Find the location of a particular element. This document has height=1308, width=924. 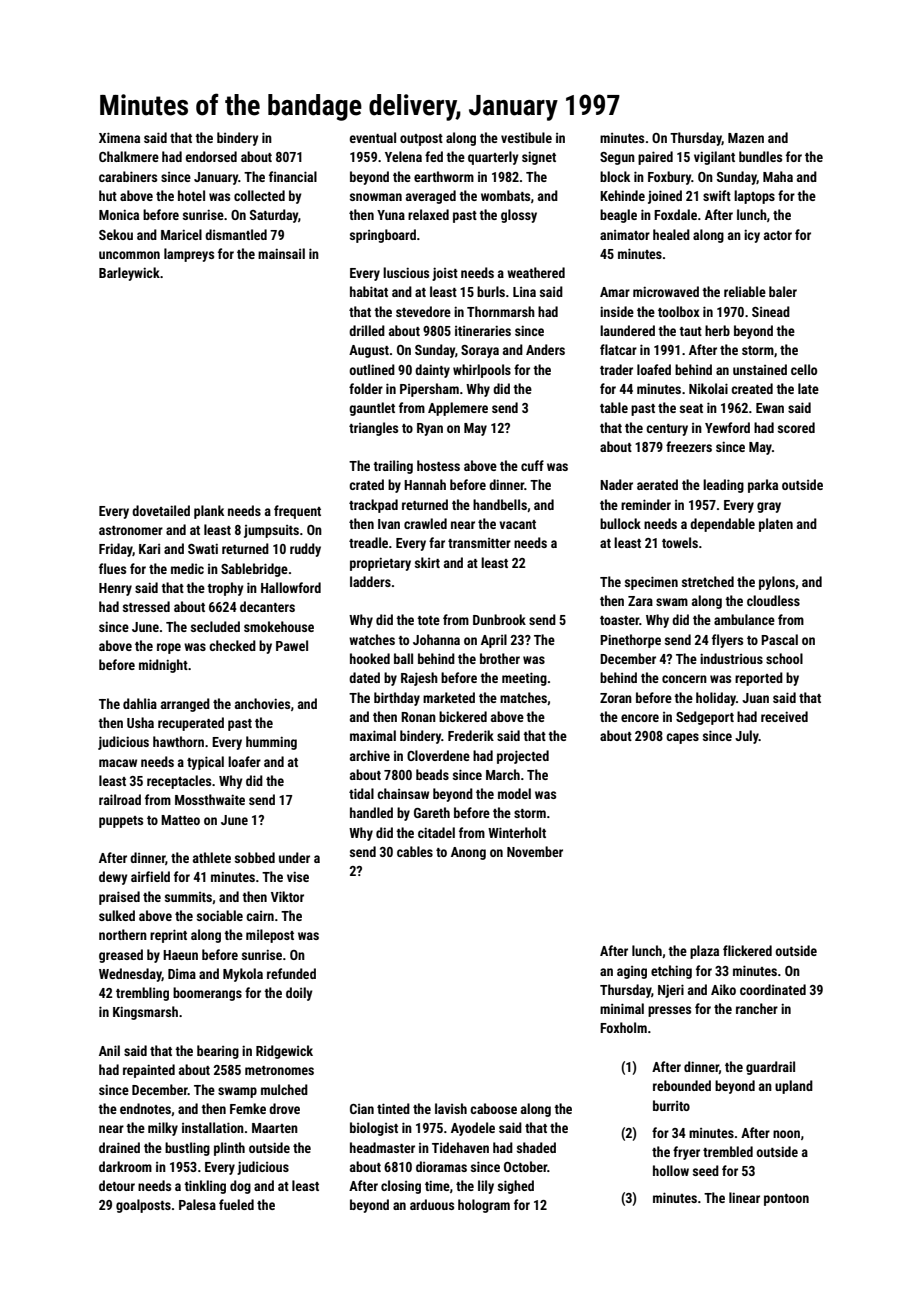

ladders is located at coordinates (370, 581).
